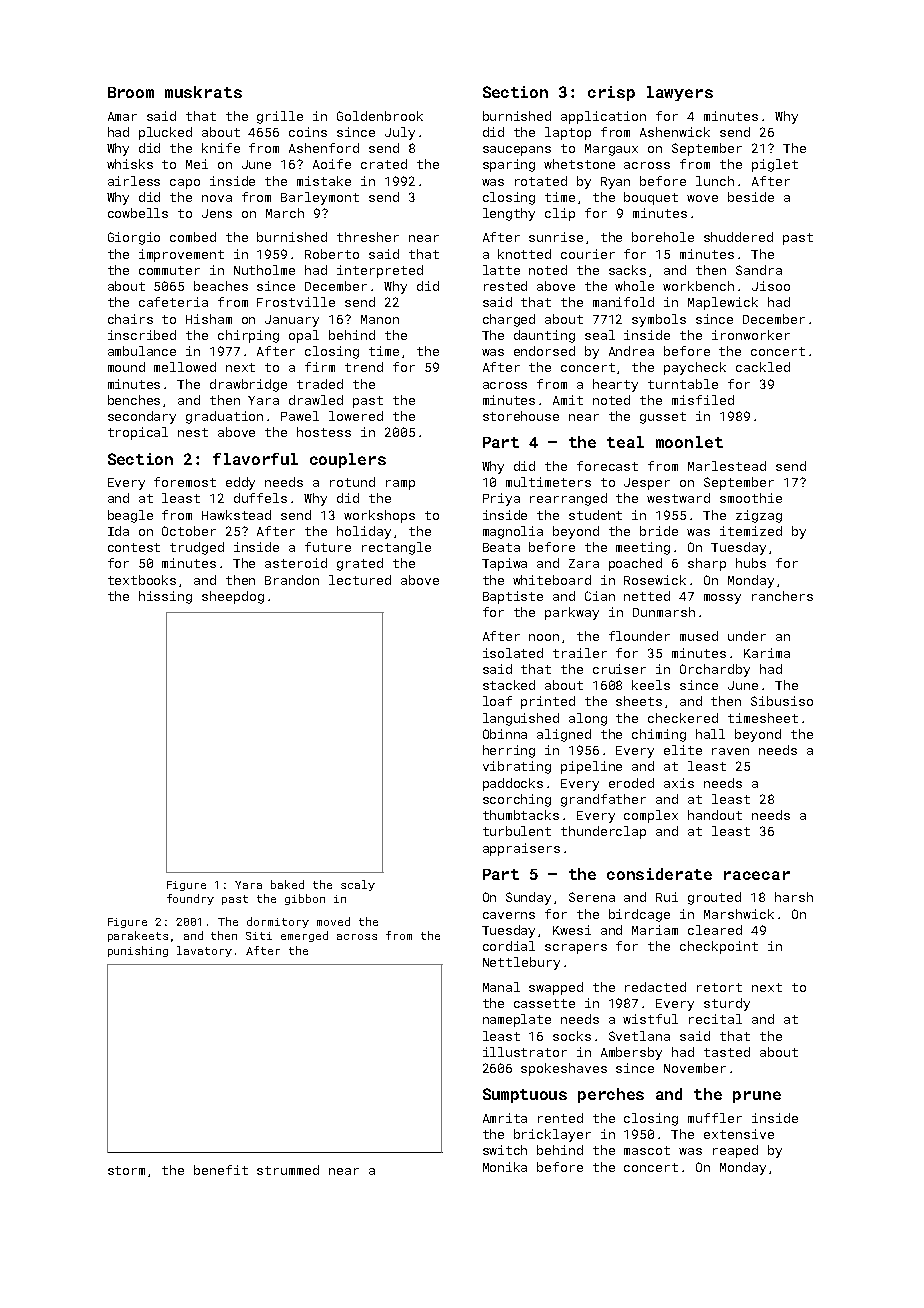  What do you see at coordinates (287, 884) in the page?
I see `baked` at bounding box center [287, 884].
